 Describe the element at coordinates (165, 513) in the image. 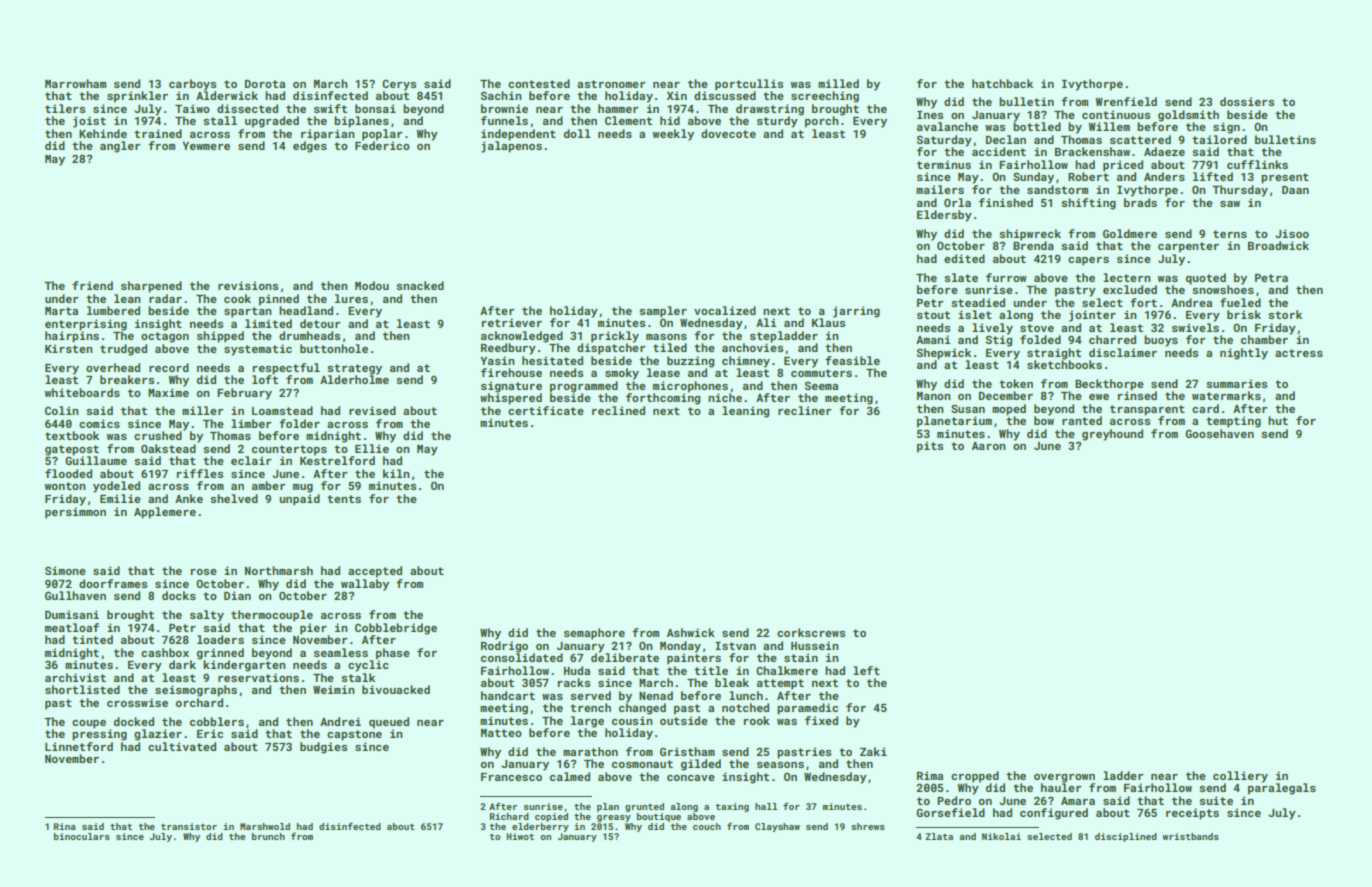

I see `Applemere` at that location.
